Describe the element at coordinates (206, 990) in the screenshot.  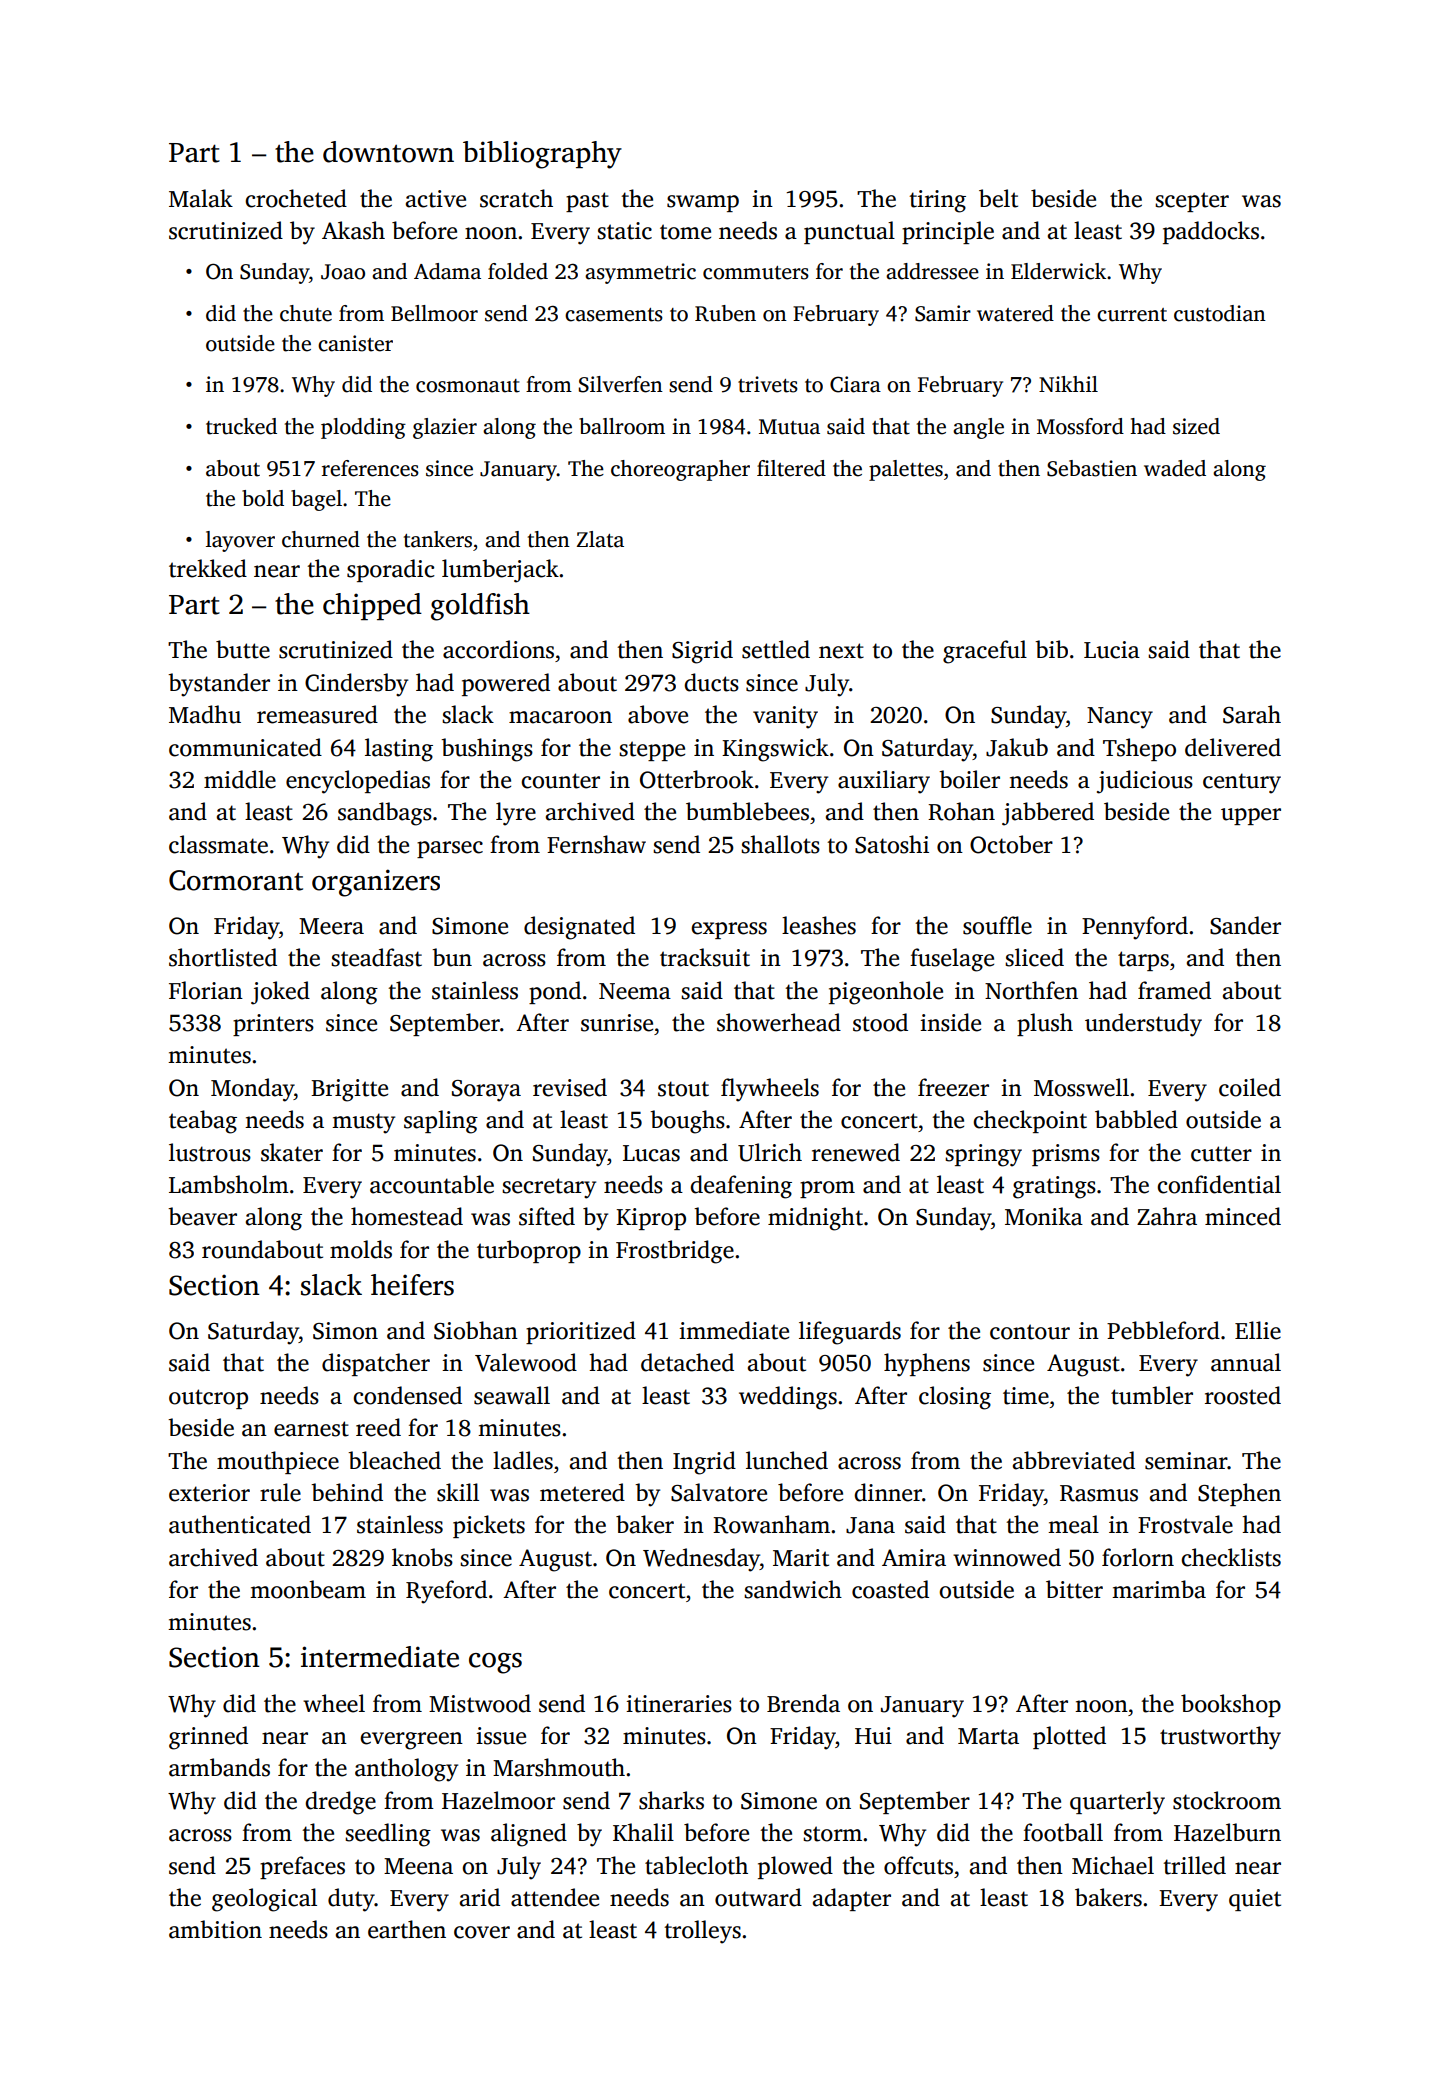
I see `Florian` at that location.
